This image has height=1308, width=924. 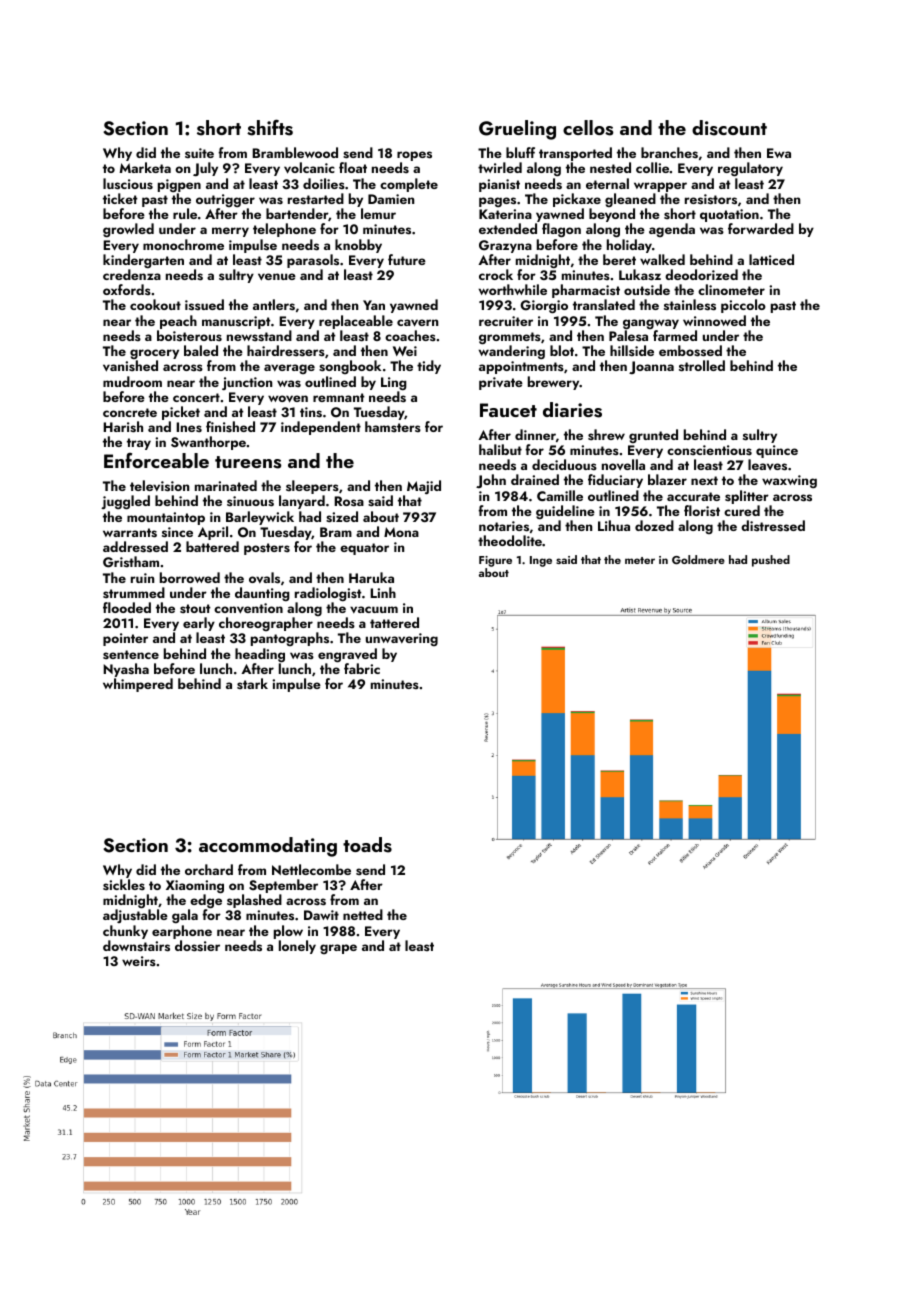 What do you see at coordinates (297, 214) in the image?
I see `bartender` at bounding box center [297, 214].
